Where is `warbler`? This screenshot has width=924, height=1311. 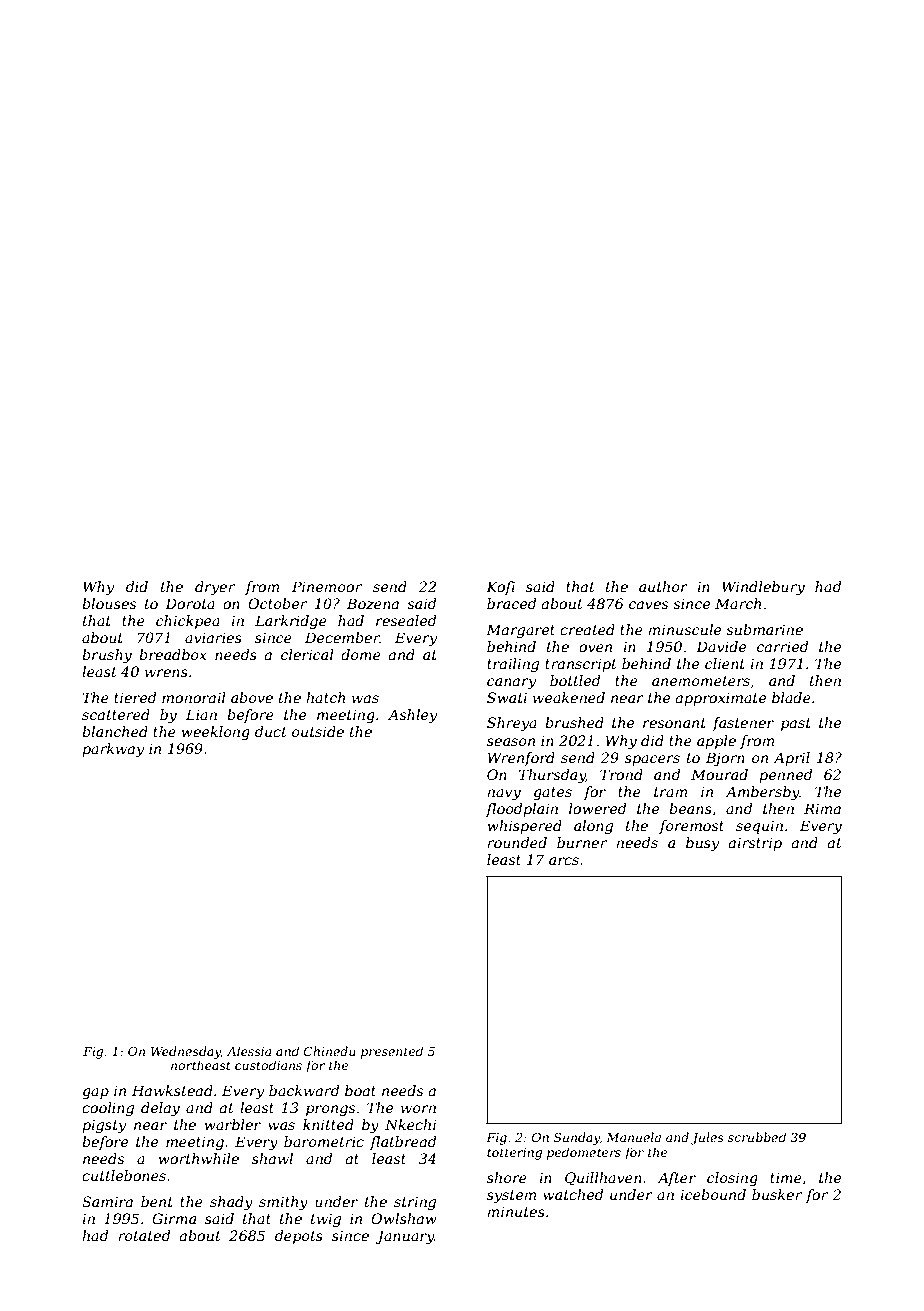
warbler is located at coordinates (233, 1124).
